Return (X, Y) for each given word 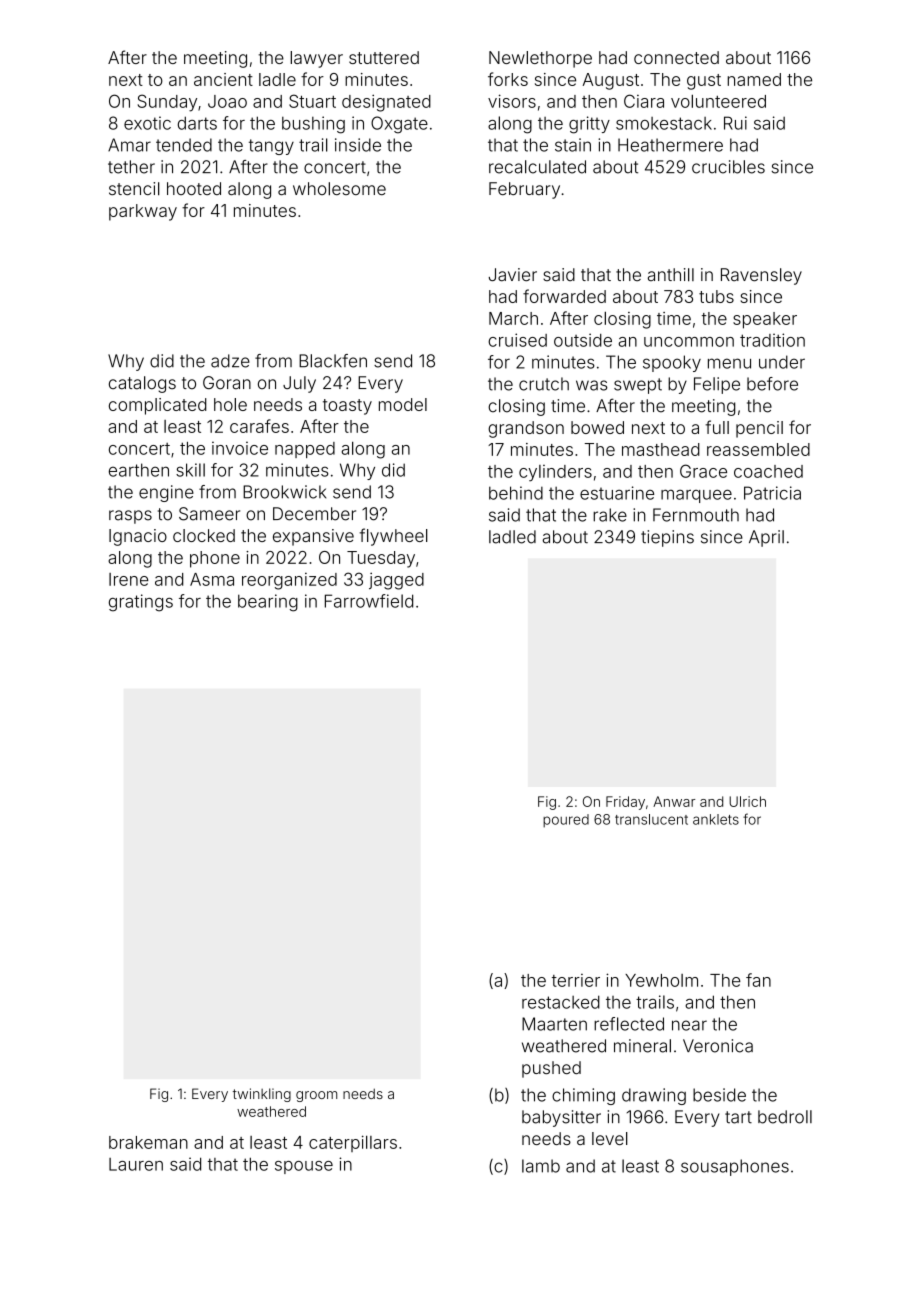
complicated (158, 406)
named (754, 79)
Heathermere (670, 145)
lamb (541, 1166)
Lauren (136, 1164)
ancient (223, 79)
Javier (513, 275)
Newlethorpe (540, 59)
